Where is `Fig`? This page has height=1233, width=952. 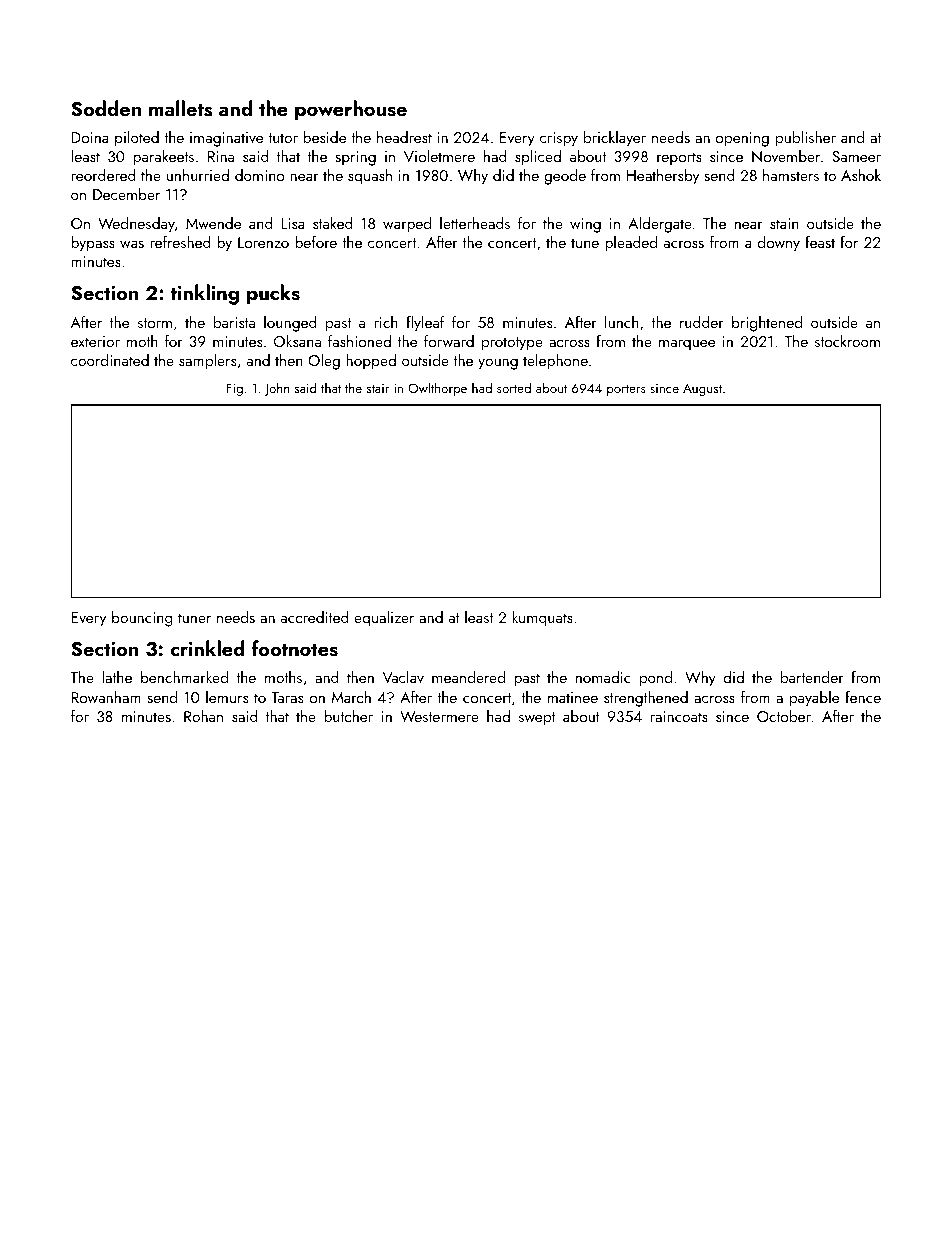 Fig is located at coordinates (235, 389).
